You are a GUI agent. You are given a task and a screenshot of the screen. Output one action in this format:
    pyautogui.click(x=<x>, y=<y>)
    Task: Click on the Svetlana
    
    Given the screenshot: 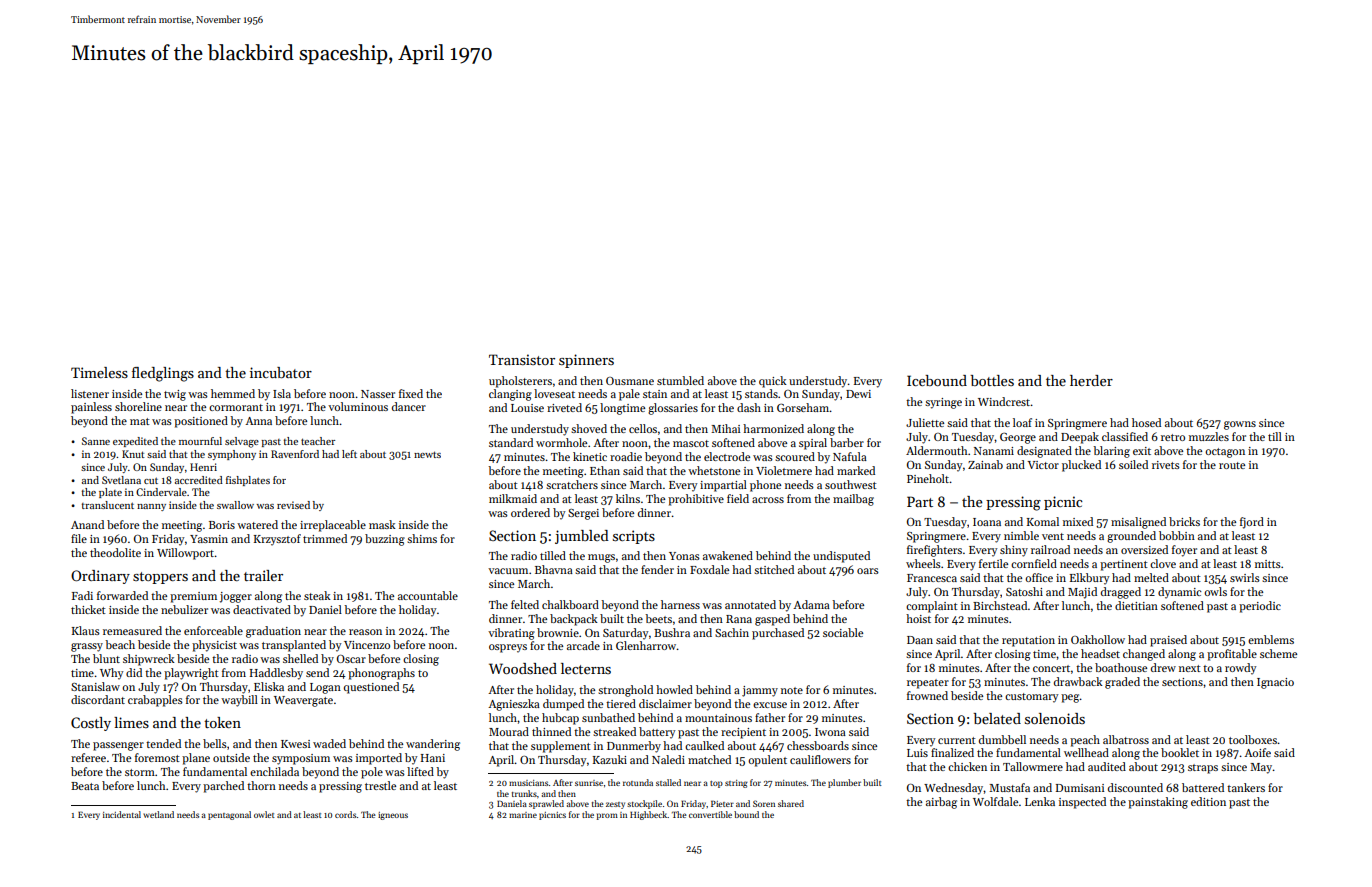 What is the action you would take?
    pyautogui.click(x=121, y=480)
